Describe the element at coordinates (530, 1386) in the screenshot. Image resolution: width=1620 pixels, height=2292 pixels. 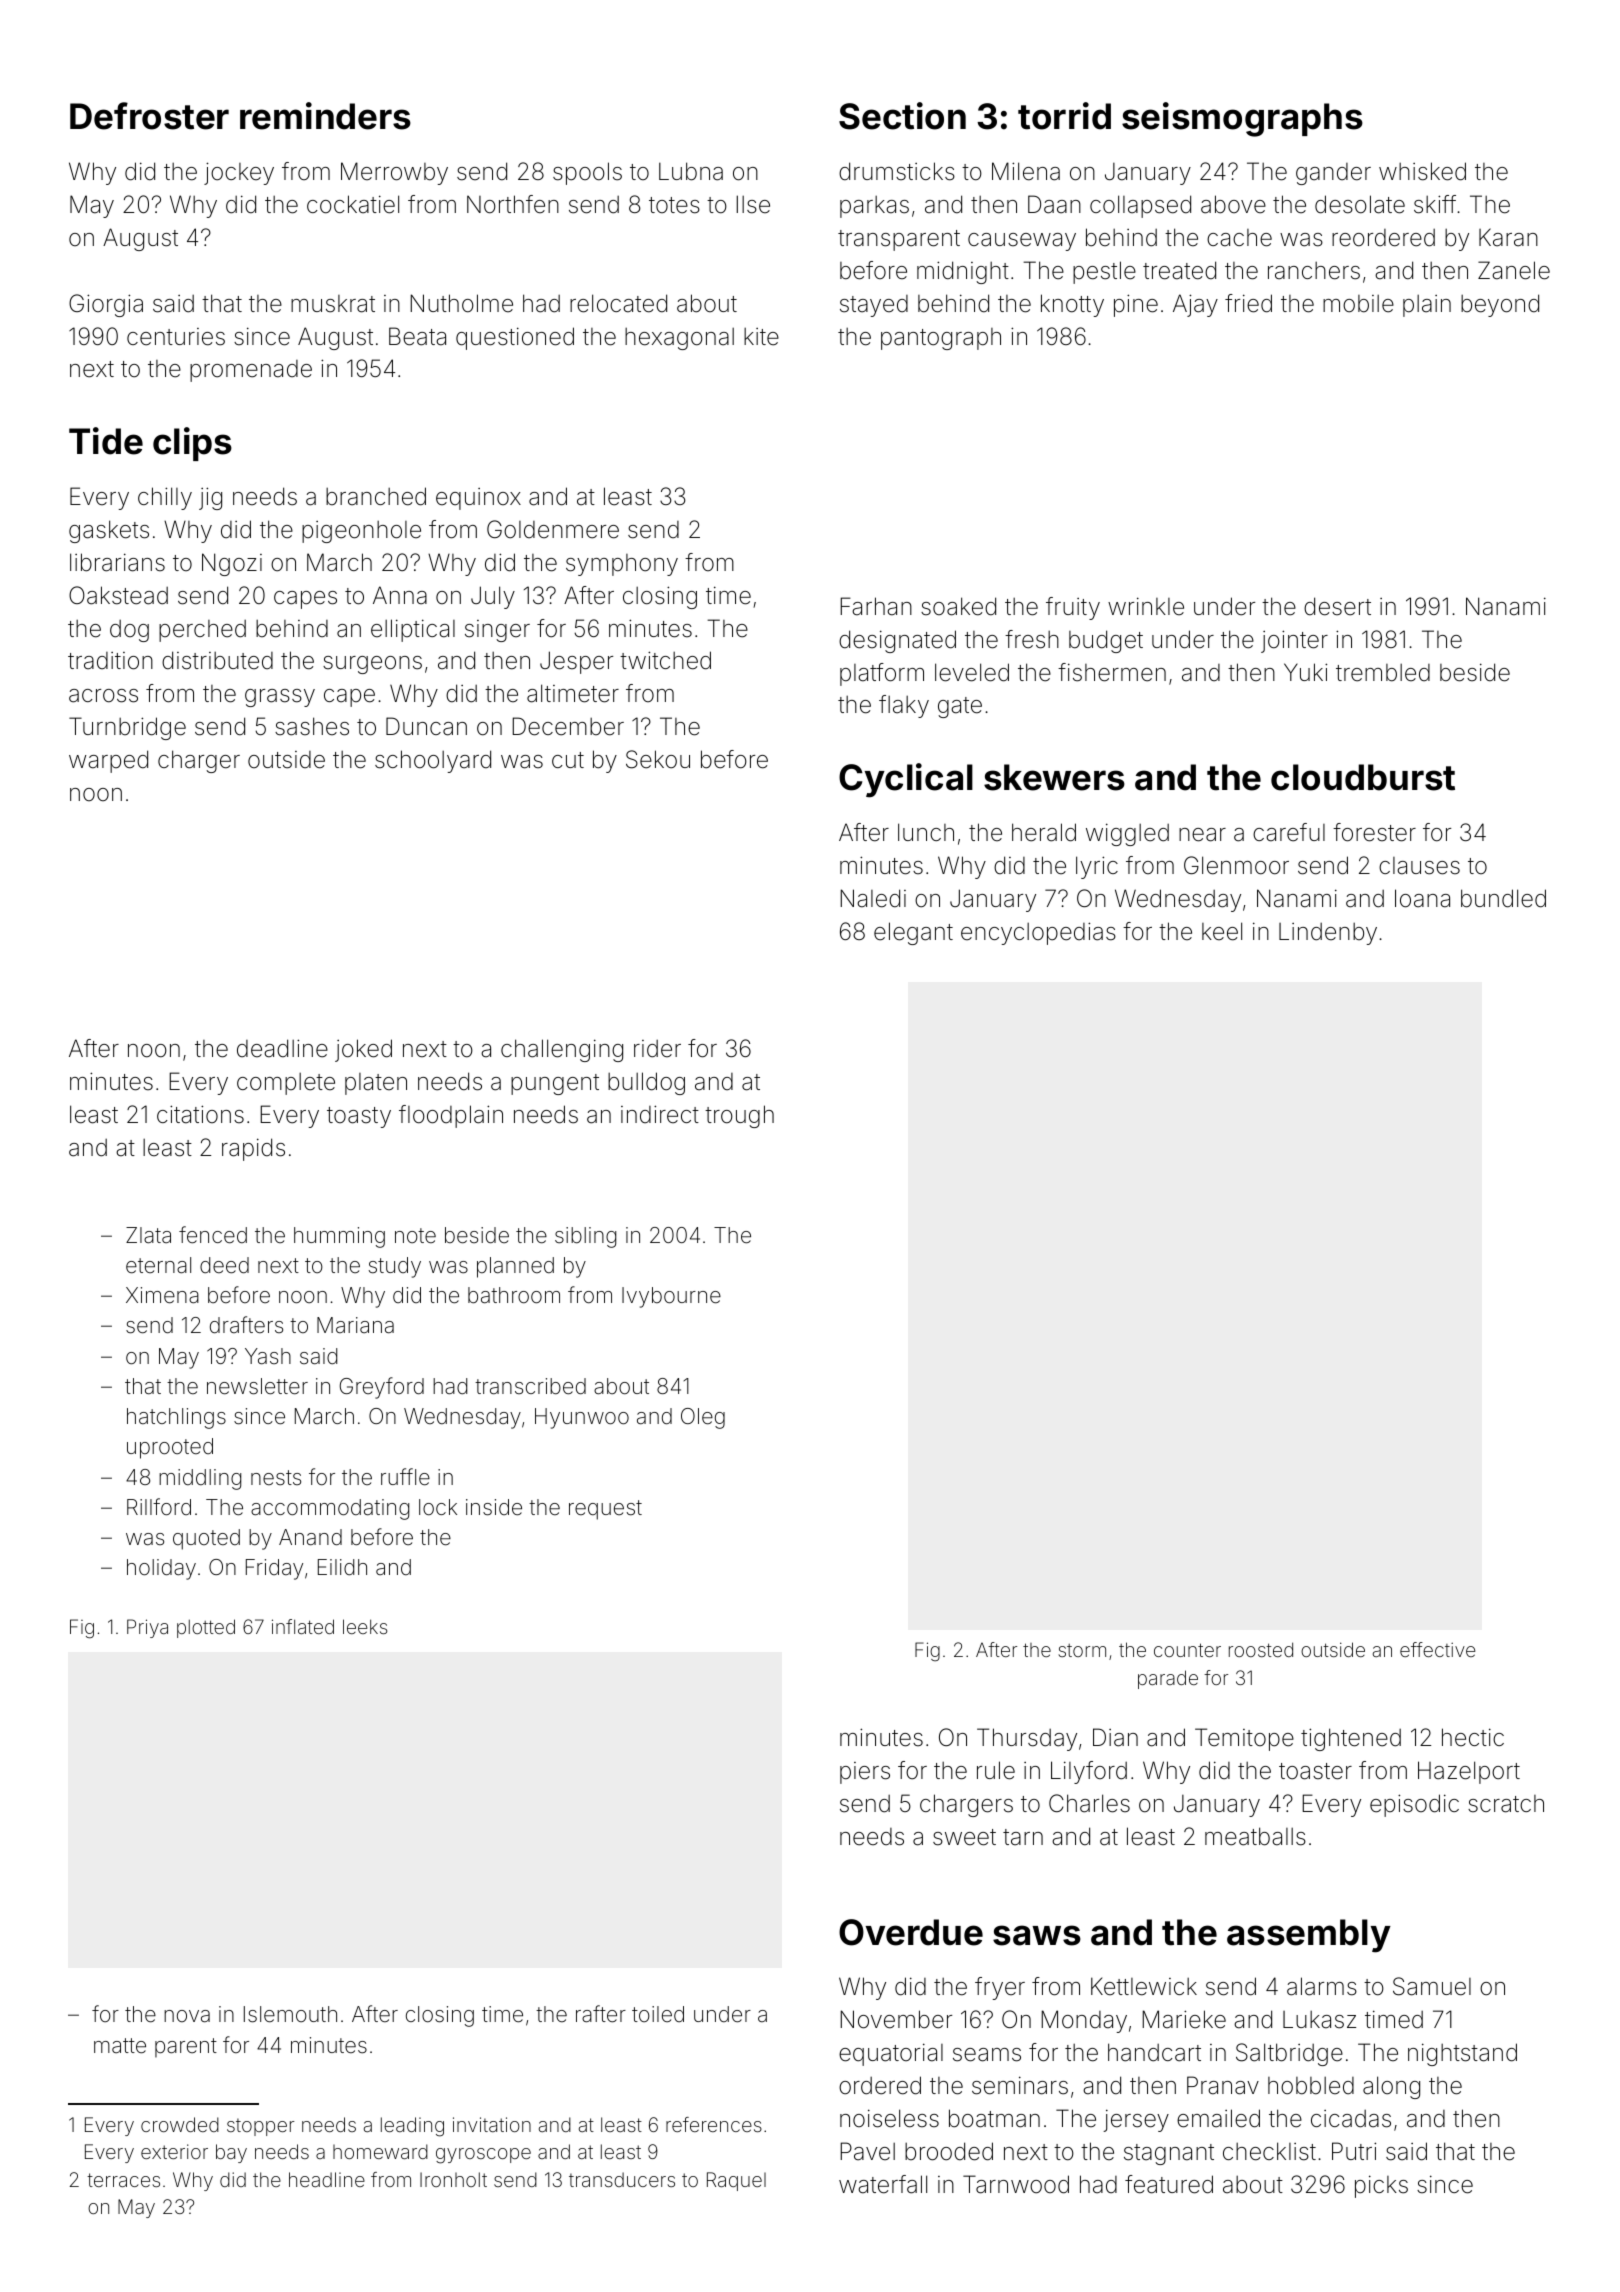
I see `transcribed` at that location.
